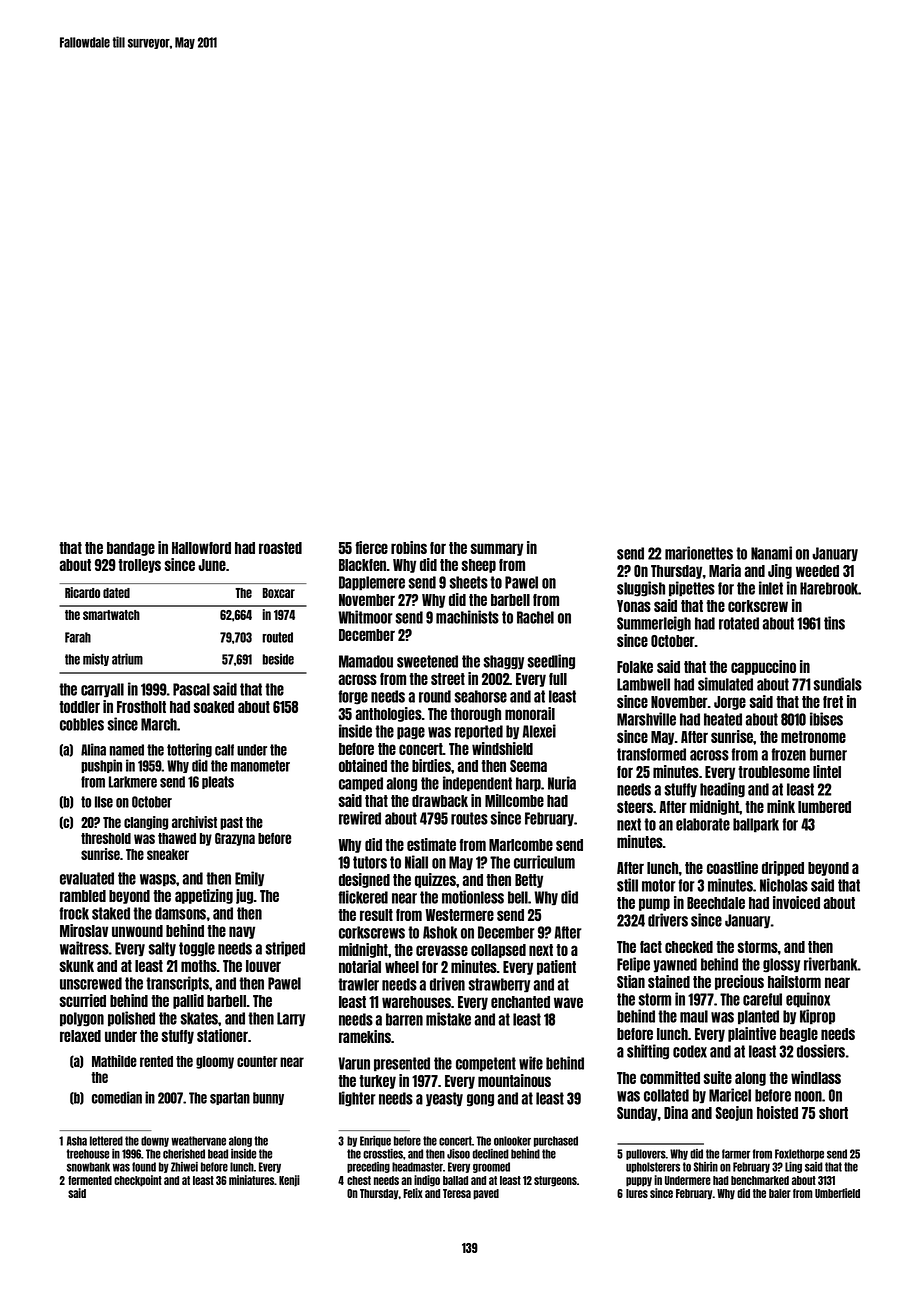 Image resolution: width=924 pixels, height=1308 pixels. What do you see at coordinates (116, 593) in the screenshot?
I see `dated` at bounding box center [116, 593].
